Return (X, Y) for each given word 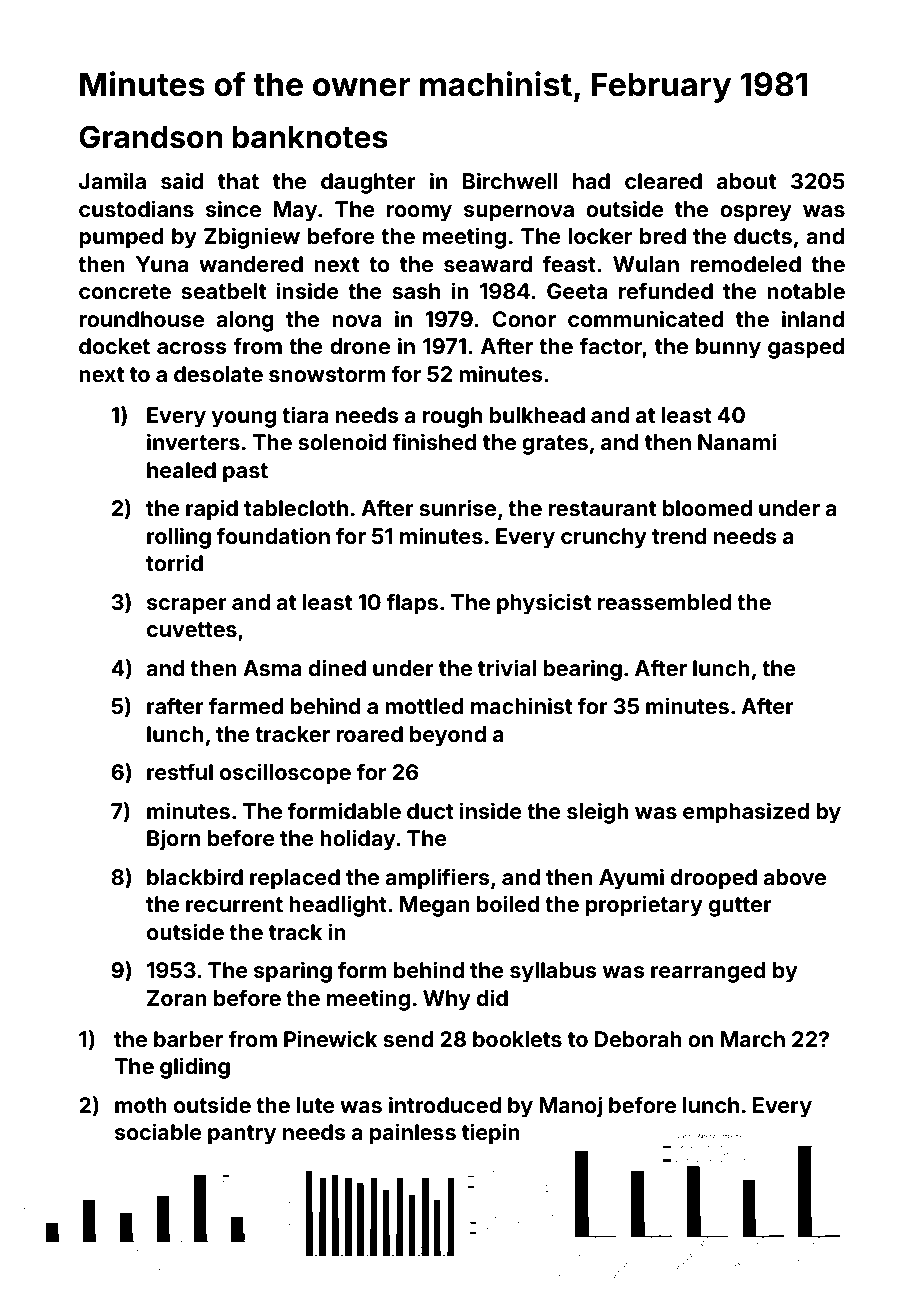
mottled (424, 706)
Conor (524, 319)
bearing (582, 670)
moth (141, 1105)
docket (114, 346)
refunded (666, 290)
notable (806, 291)
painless (413, 1134)
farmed (246, 705)
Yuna (162, 264)
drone (360, 346)
